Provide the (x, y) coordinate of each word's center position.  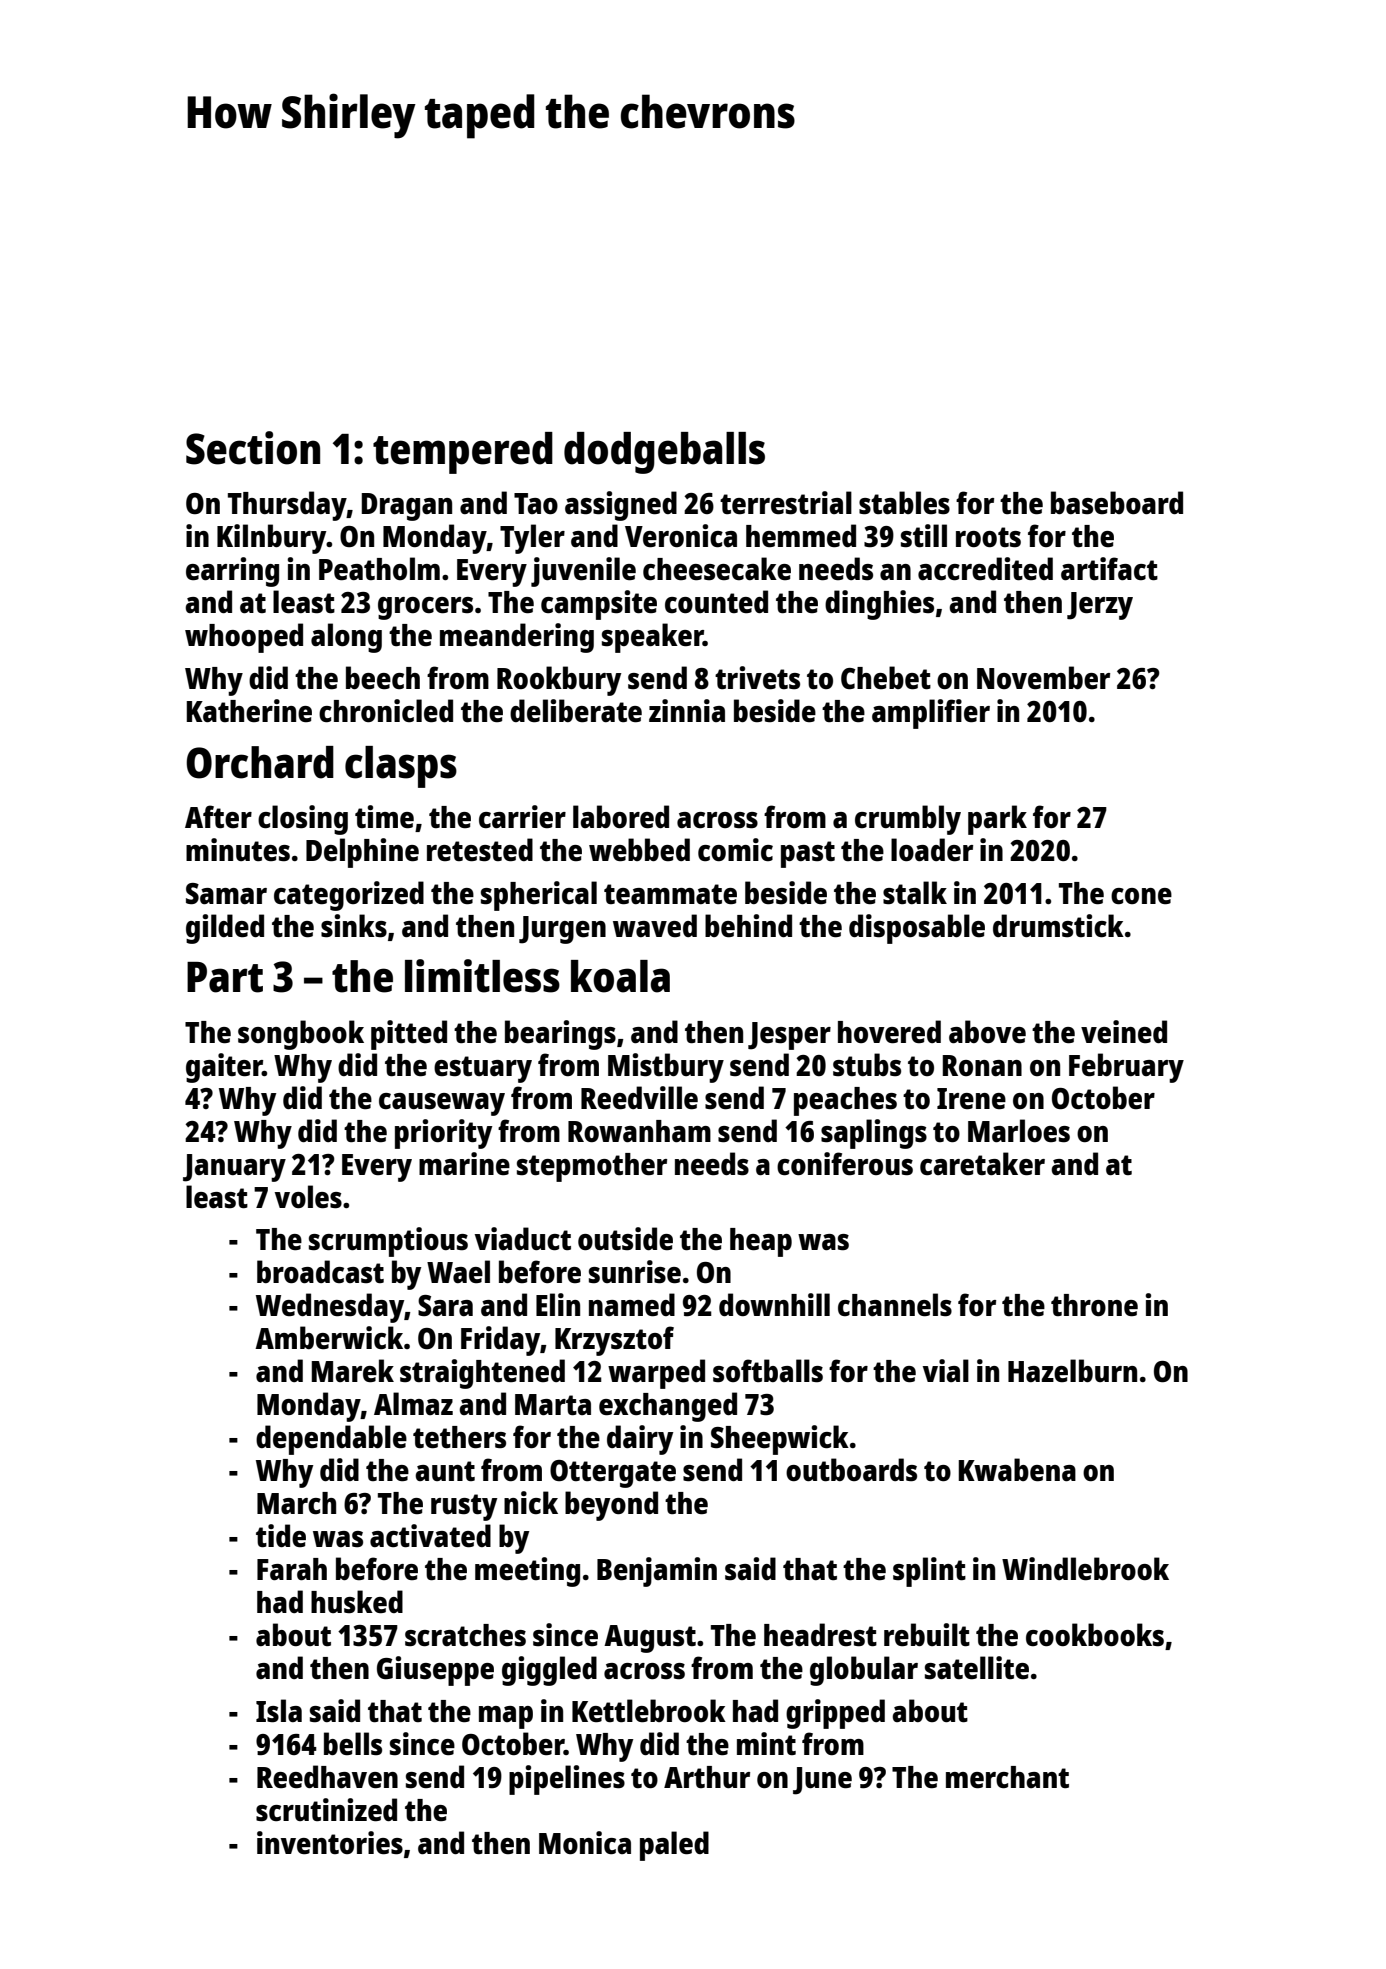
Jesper (789, 1036)
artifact (1109, 568)
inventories (330, 1843)
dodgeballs (664, 453)
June (822, 1781)
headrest (820, 1635)
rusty (464, 1507)
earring (232, 572)
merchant (1007, 1777)
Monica (585, 1842)
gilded (225, 929)
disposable (917, 929)
